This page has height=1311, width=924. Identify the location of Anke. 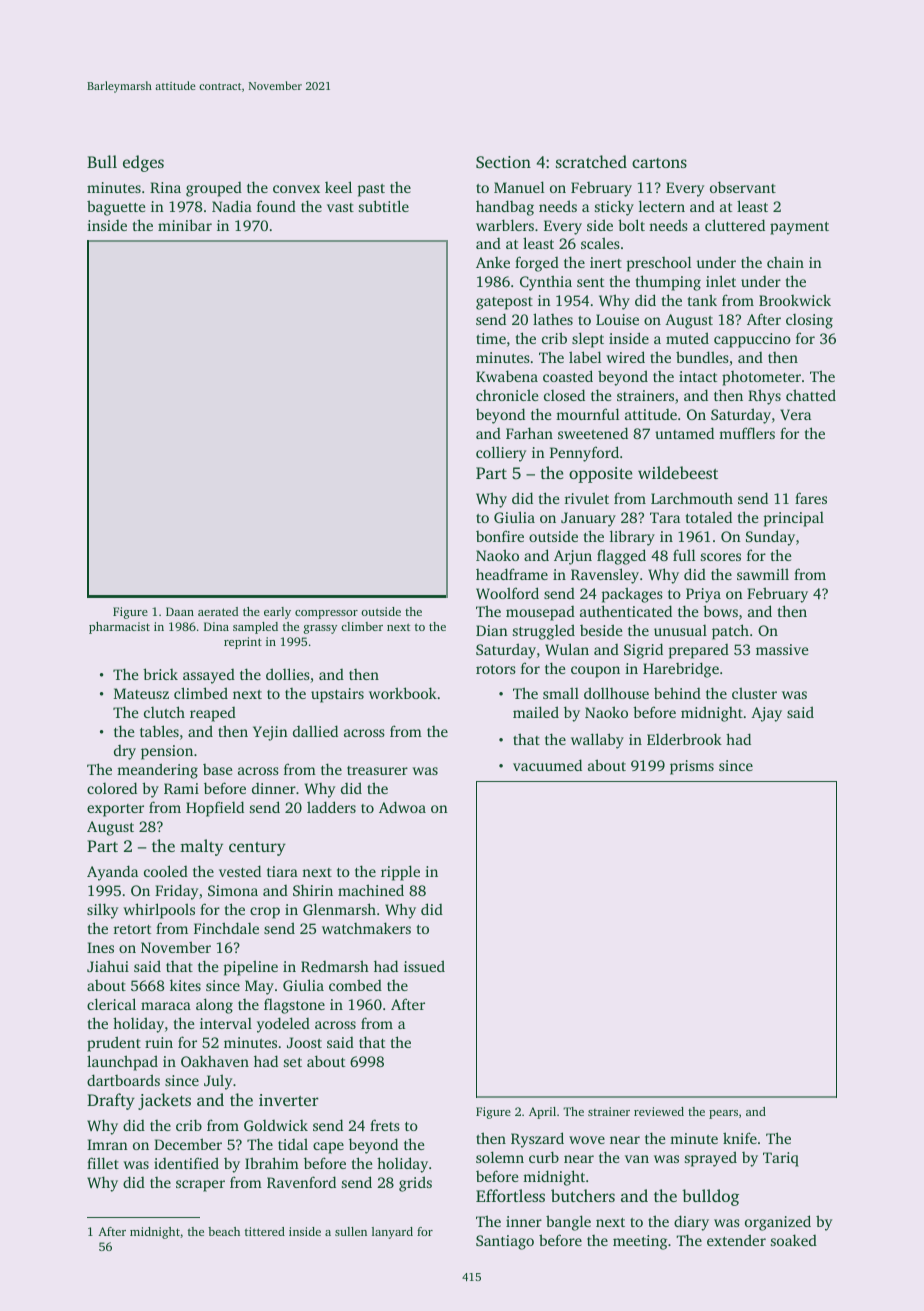
(493, 262).
